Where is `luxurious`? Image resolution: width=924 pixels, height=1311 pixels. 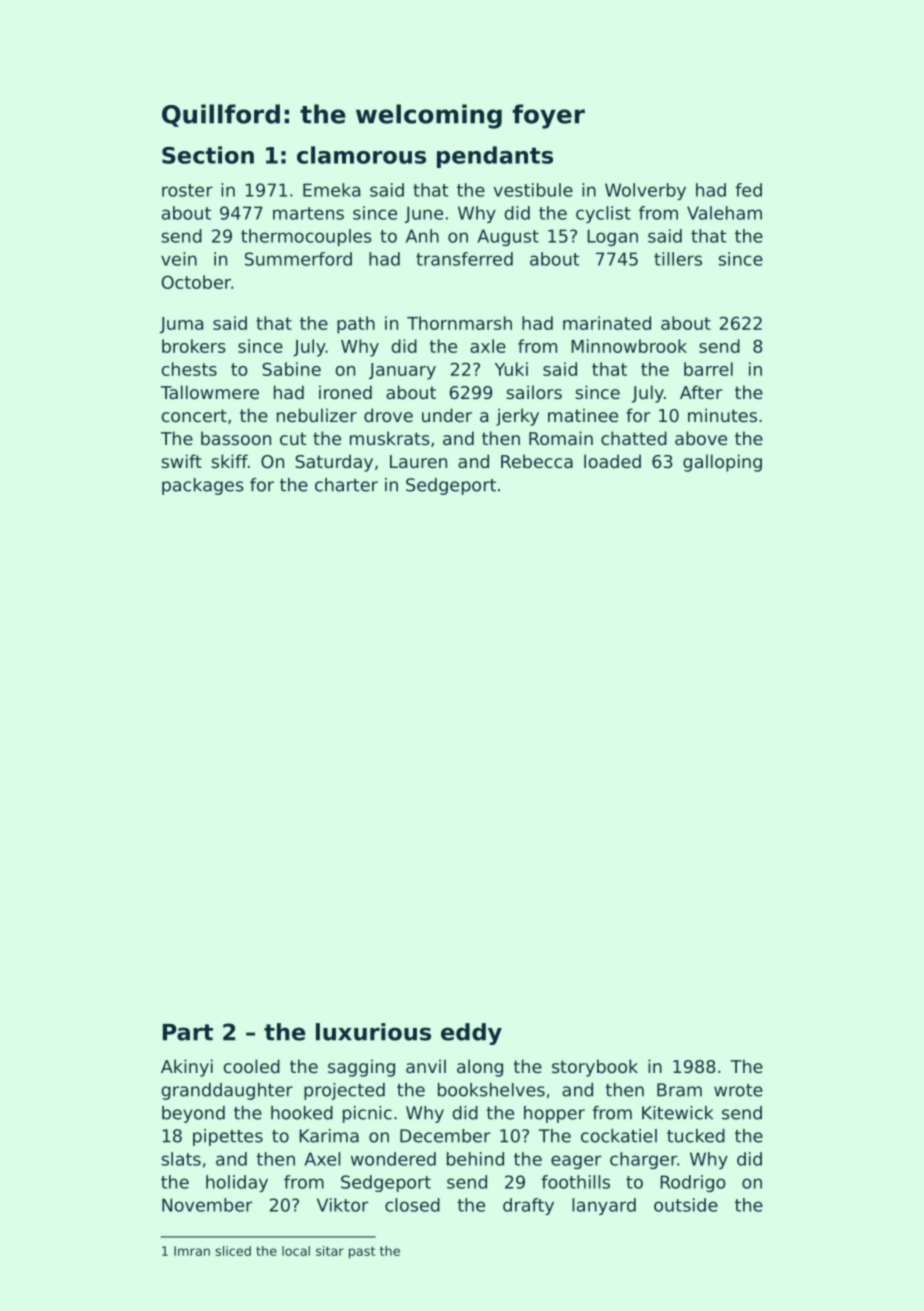
luxurious is located at coordinates (373, 1032).
